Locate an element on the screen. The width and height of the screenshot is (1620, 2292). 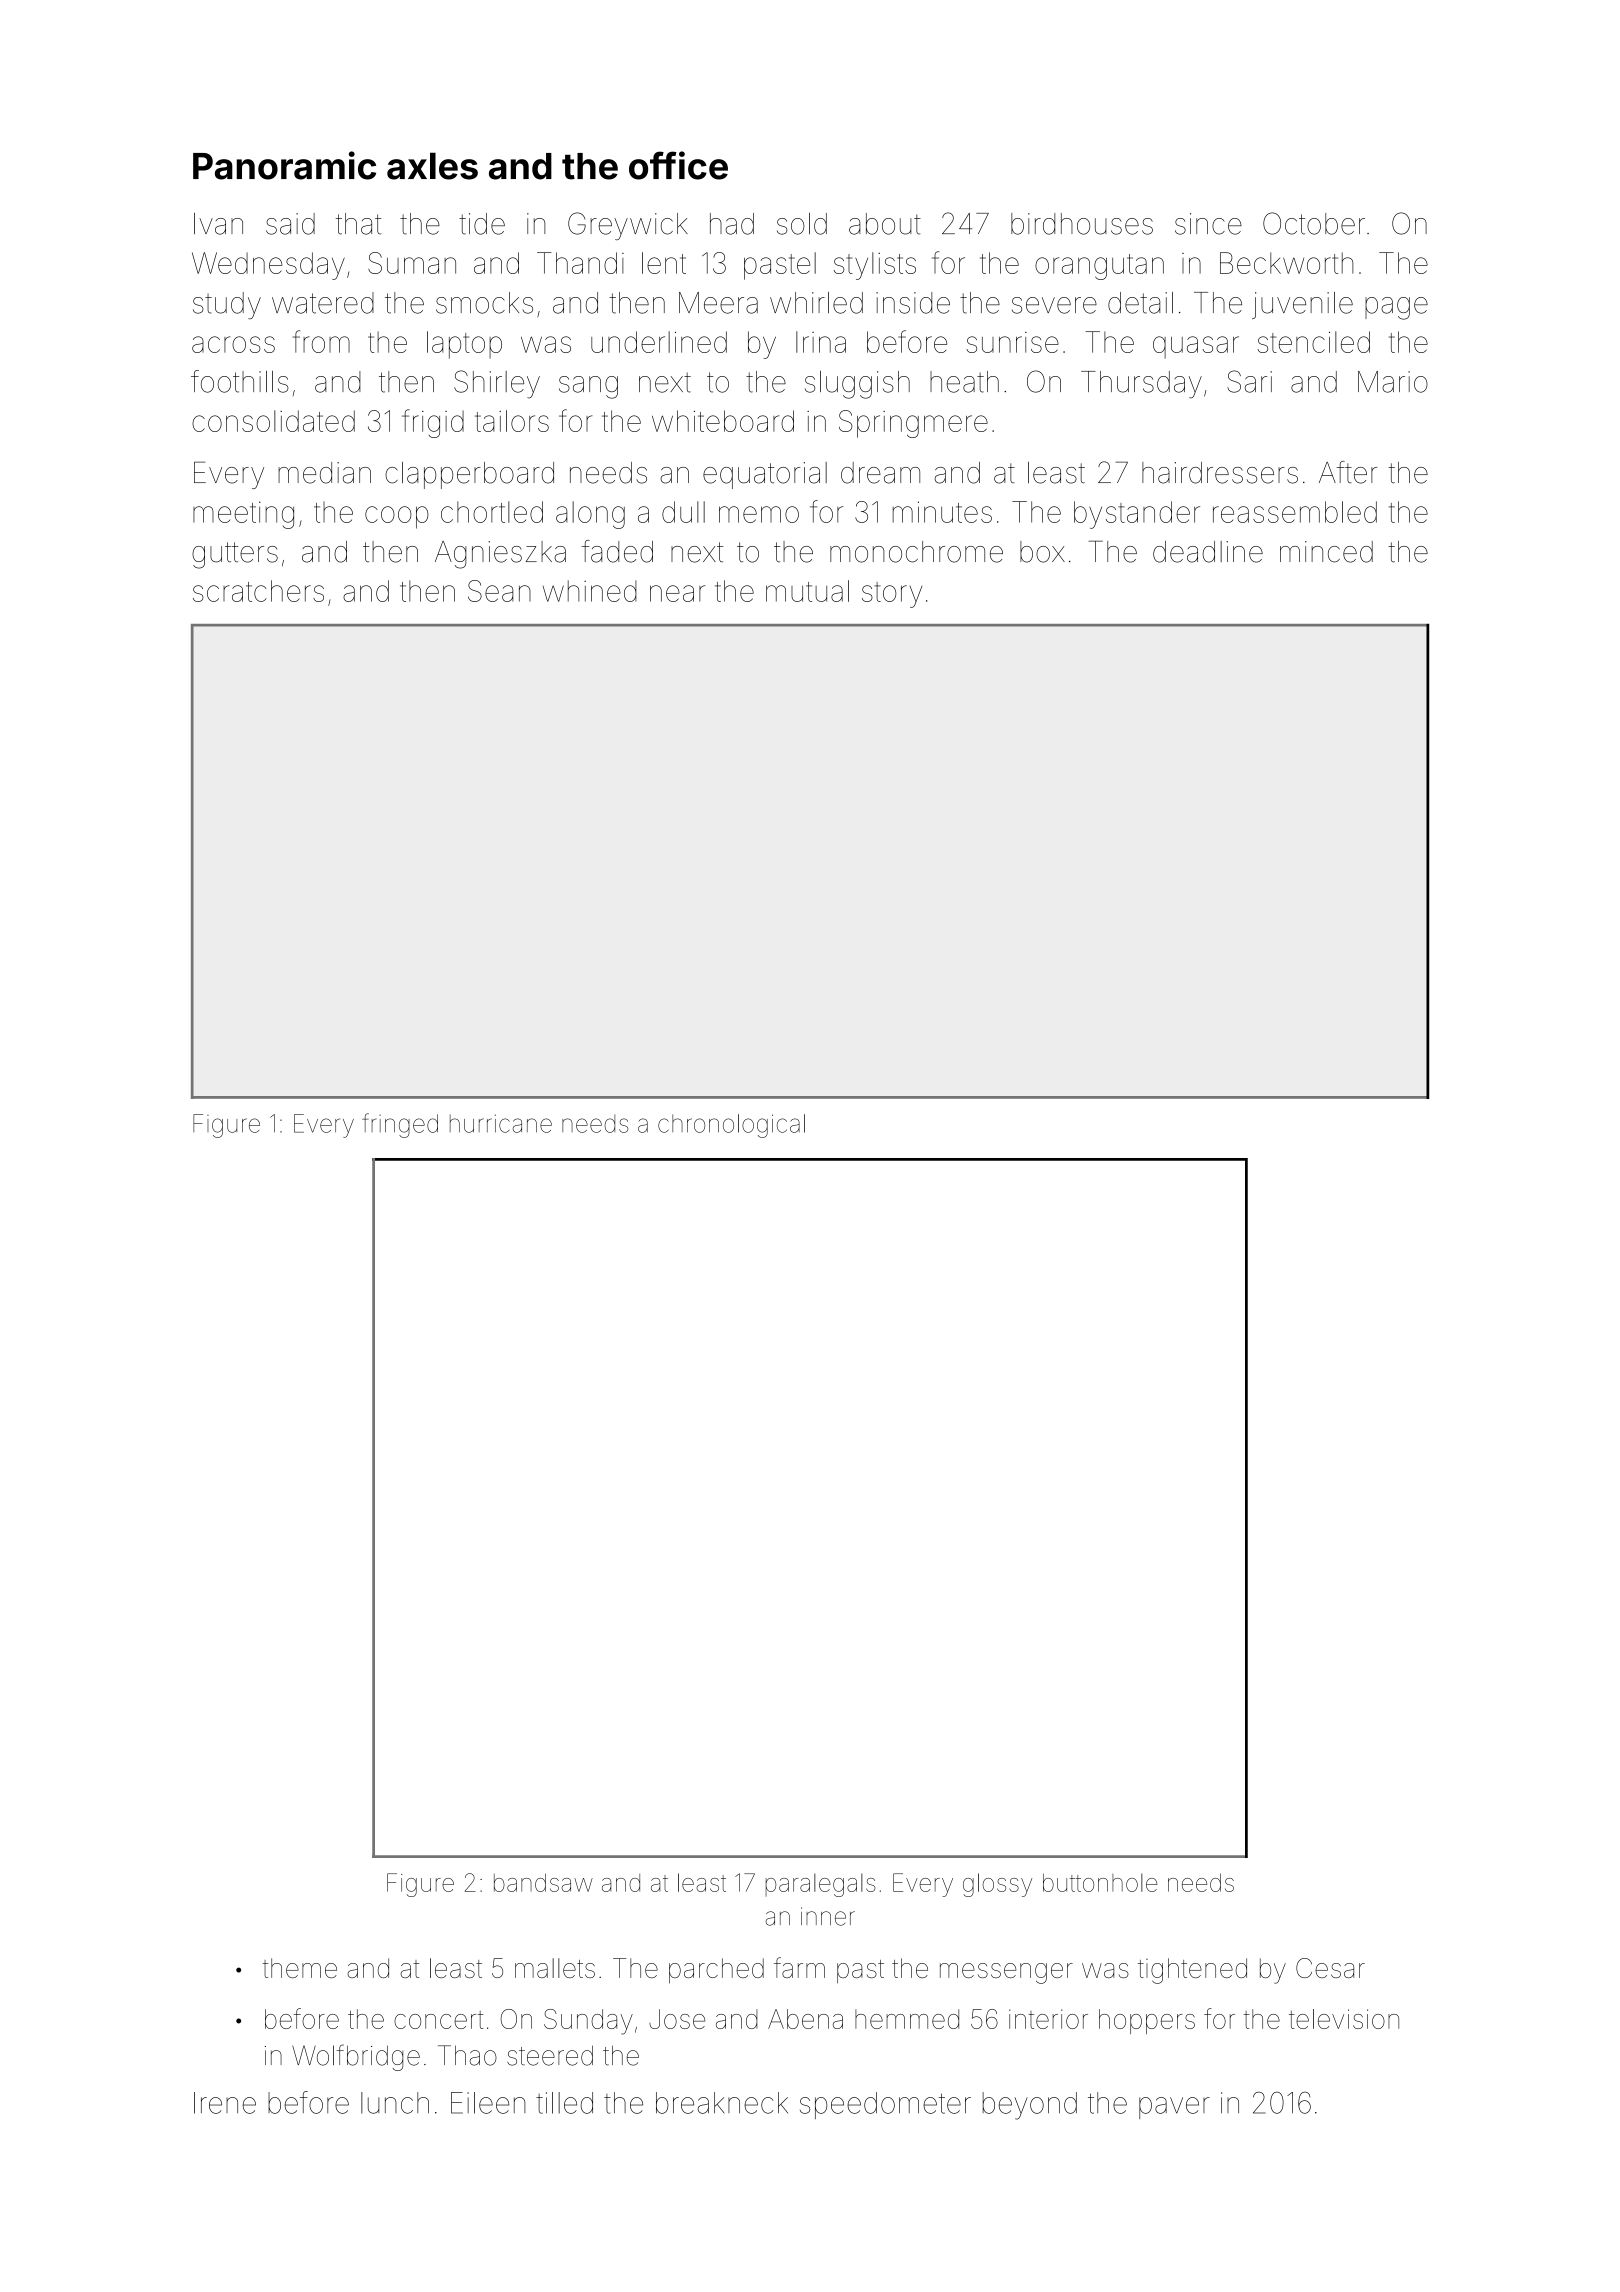
stenciled is located at coordinates (1313, 342).
